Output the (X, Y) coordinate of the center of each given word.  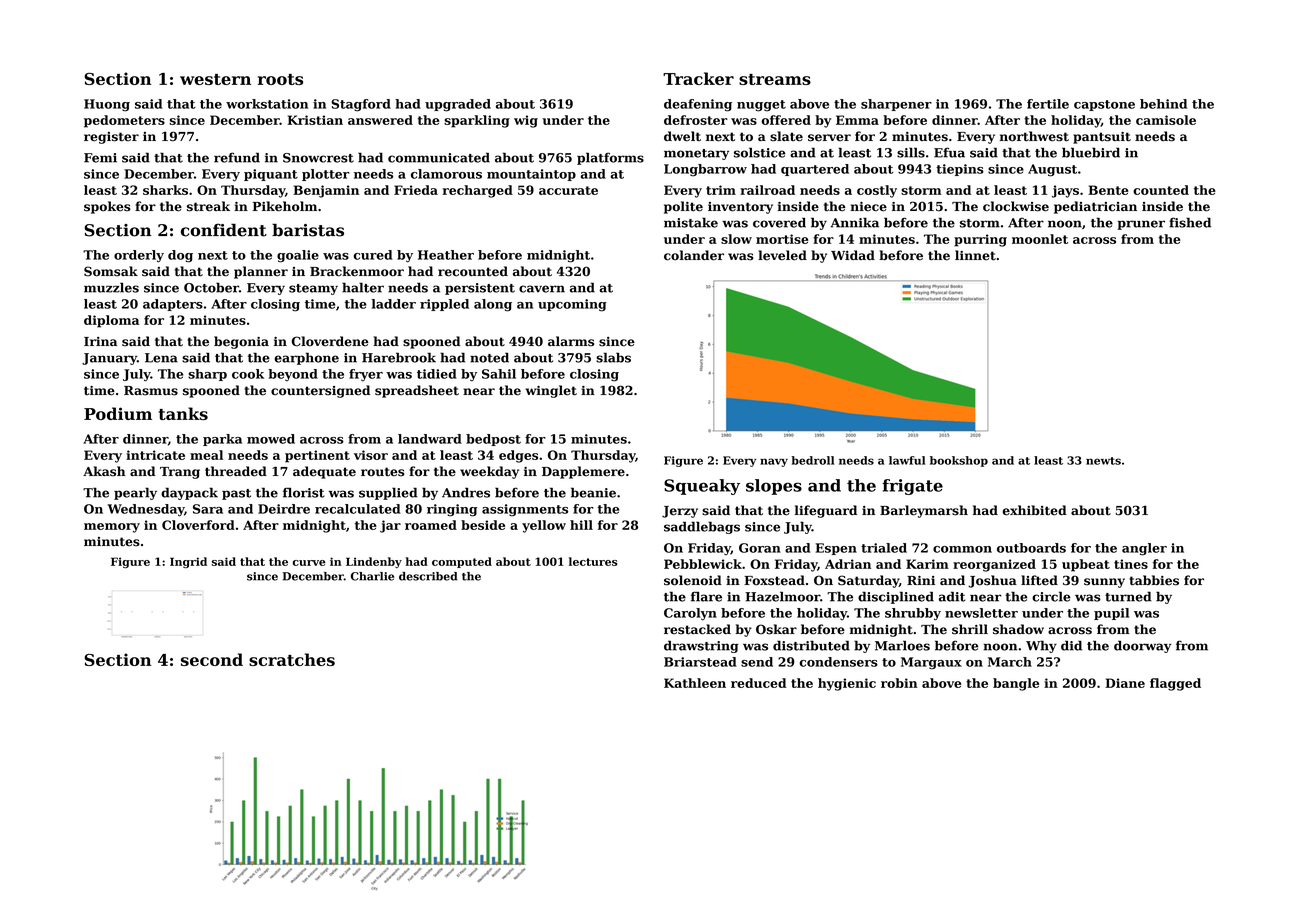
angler (1144, 549)
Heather (446, 255)
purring (980, 240)
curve (309, 563)
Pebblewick (703, 564)
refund (237, 157)
